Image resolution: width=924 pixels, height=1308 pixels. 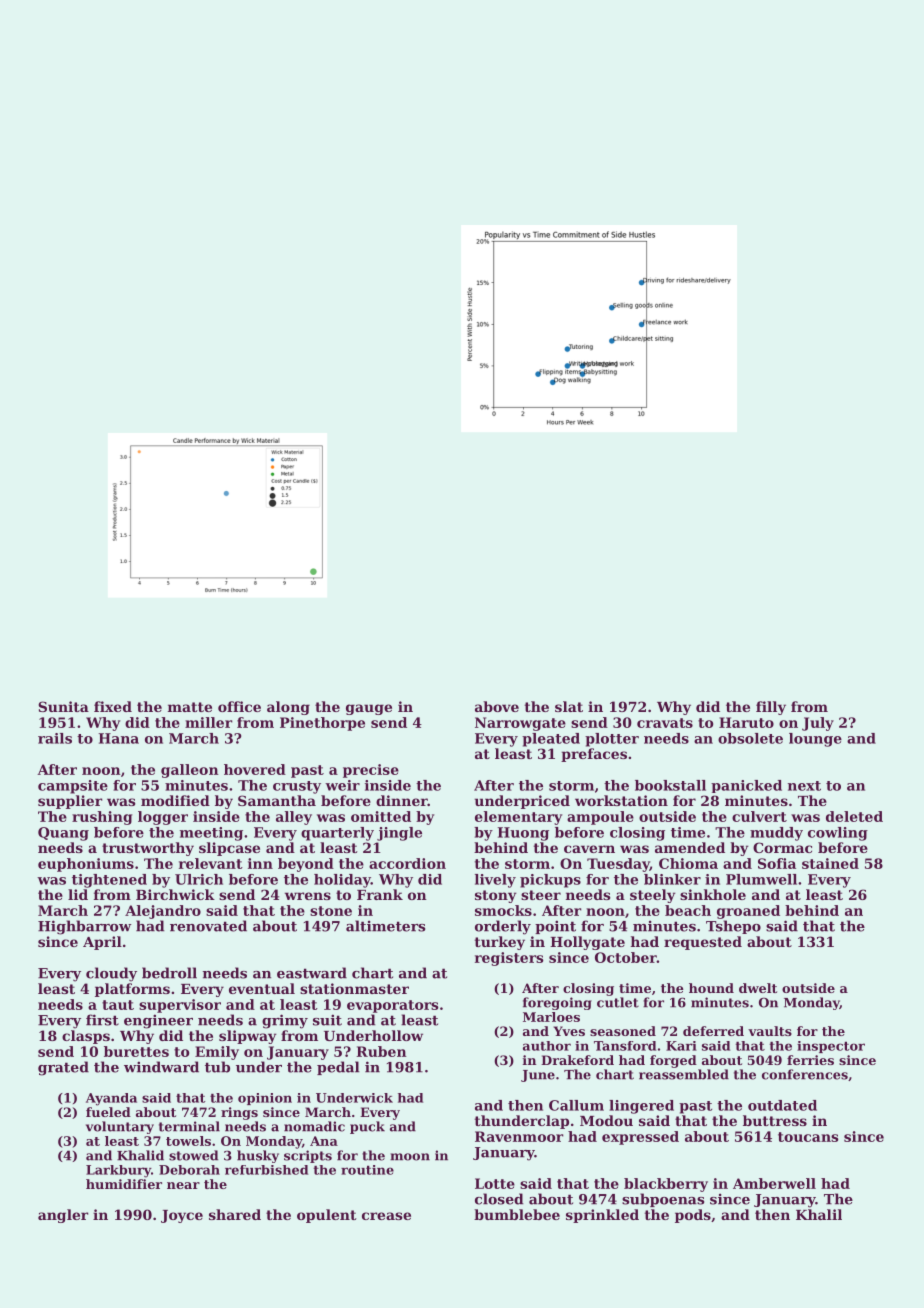 I want to click on toucans, so click(x=808, y=1137).
